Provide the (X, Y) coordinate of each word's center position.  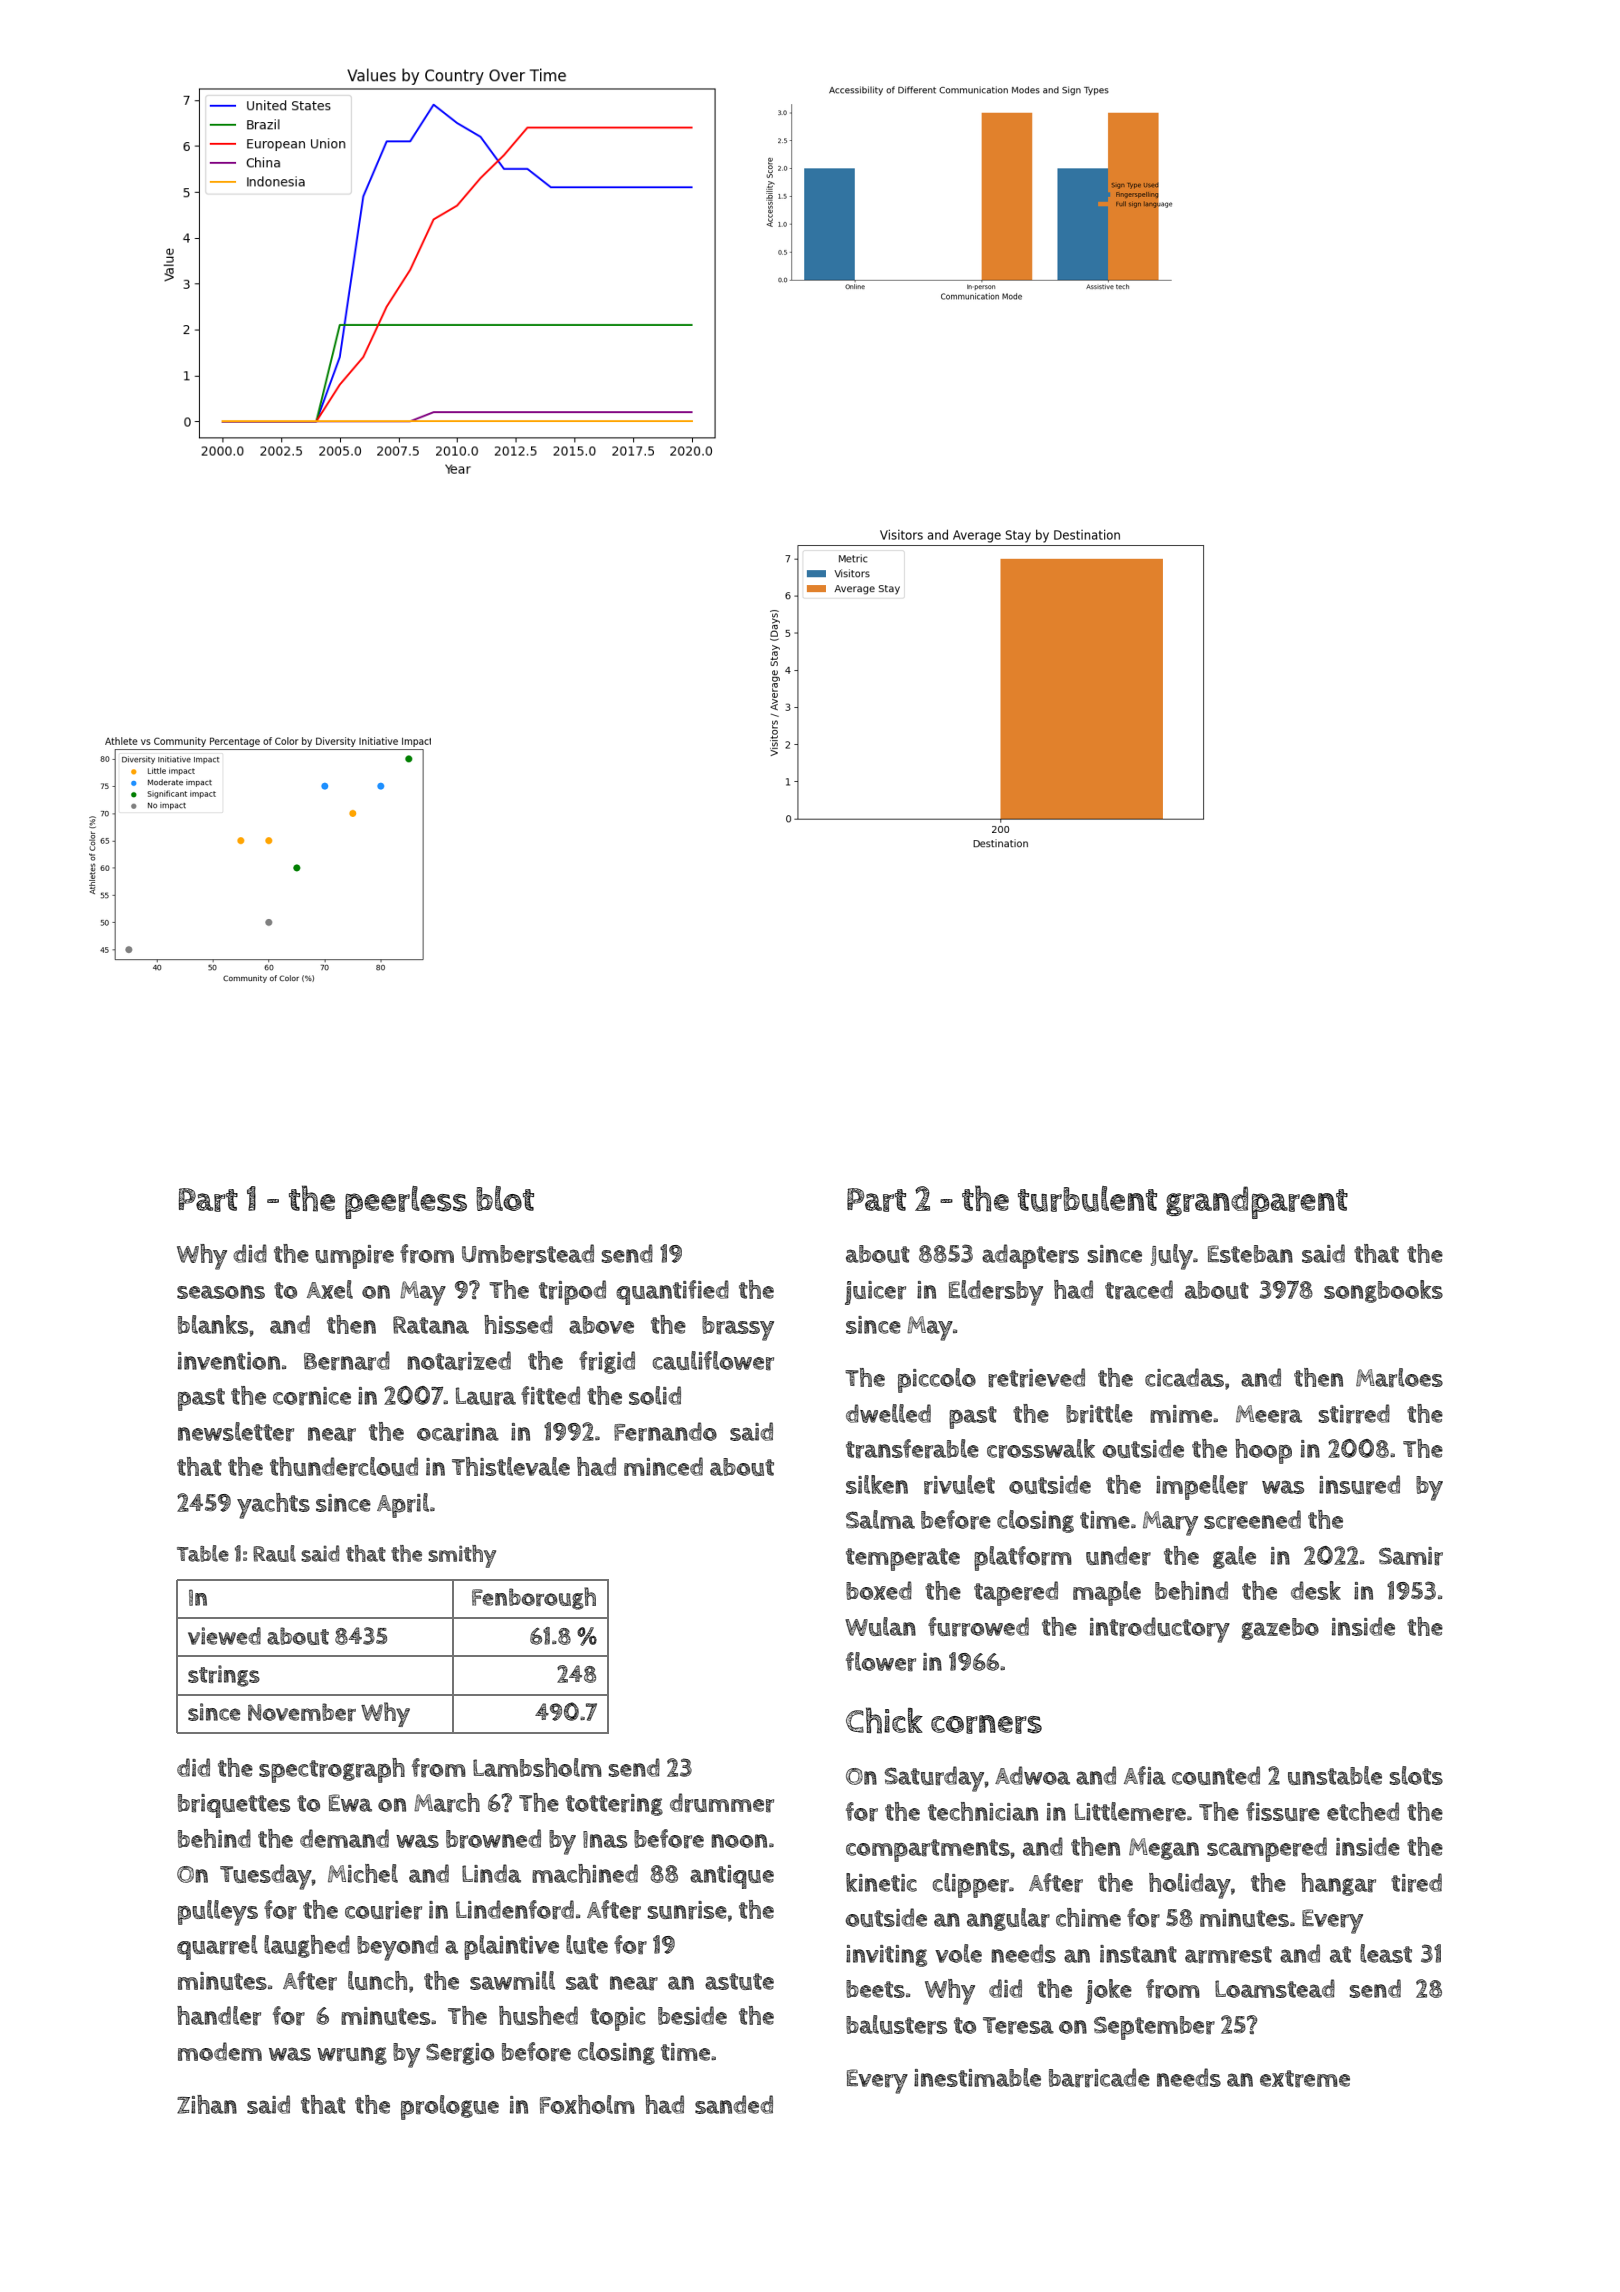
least (1386, 1953)
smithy (462, 1556)
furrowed (978, 1627)
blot (505, 1198)
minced (663, 1466)
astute (739, 1981)
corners (986, 1724)
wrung (352, 2056)
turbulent (1087, 1199)
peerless (406, 1202)
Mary (1170, 1523)
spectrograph (332, 1770)
